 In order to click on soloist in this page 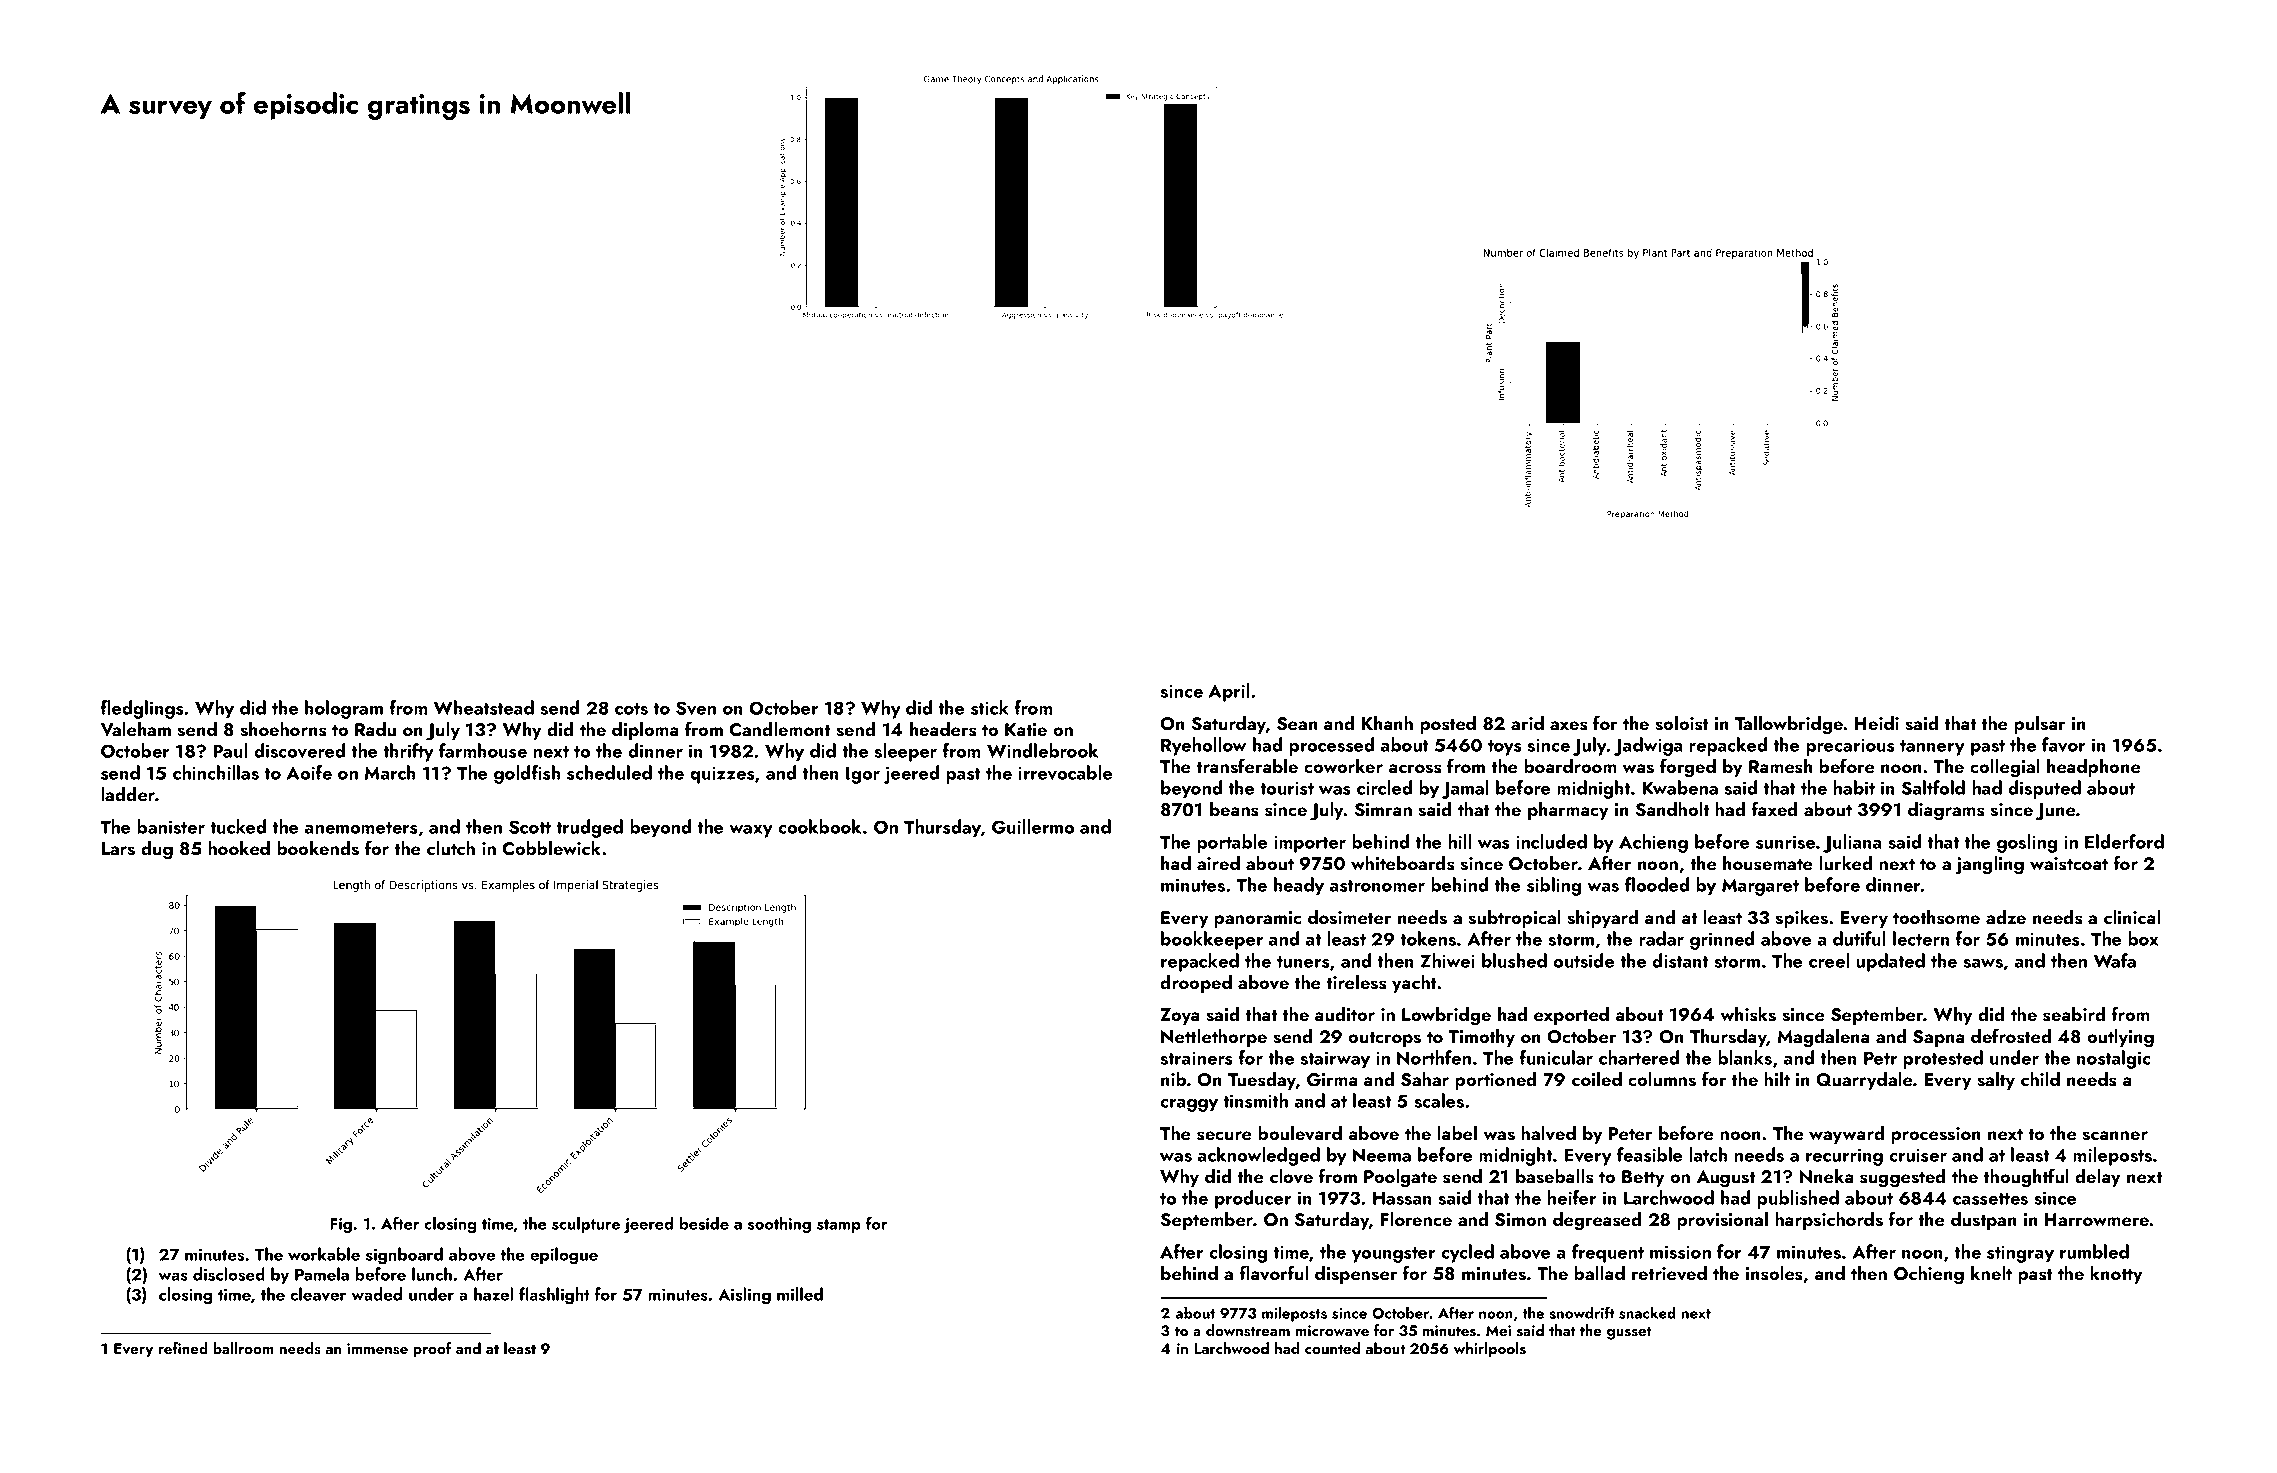, I will do `click(1681, 723)`.
